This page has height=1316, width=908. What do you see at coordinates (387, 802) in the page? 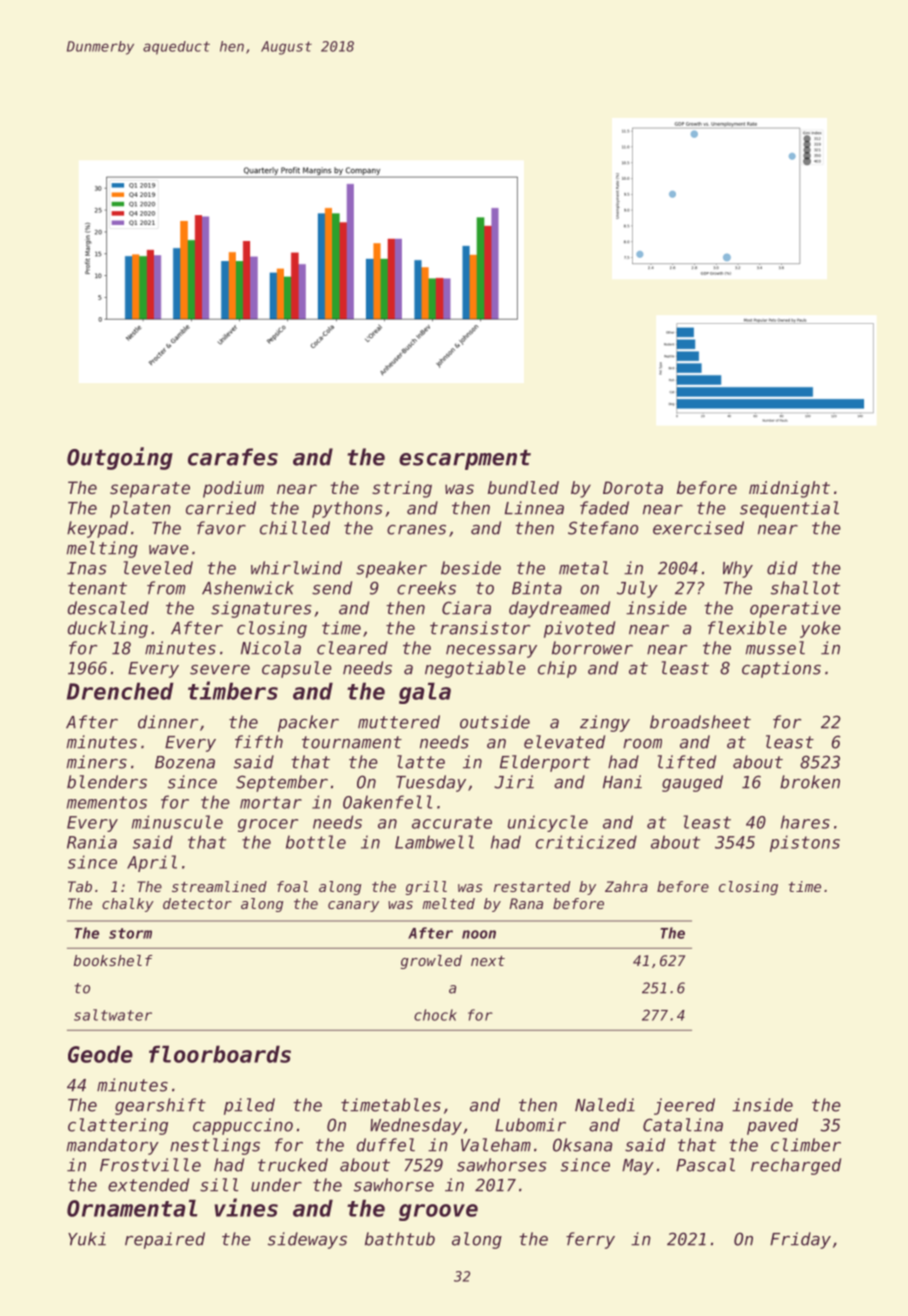
I see `Oakenfell` at bounding box center [387, 802].
